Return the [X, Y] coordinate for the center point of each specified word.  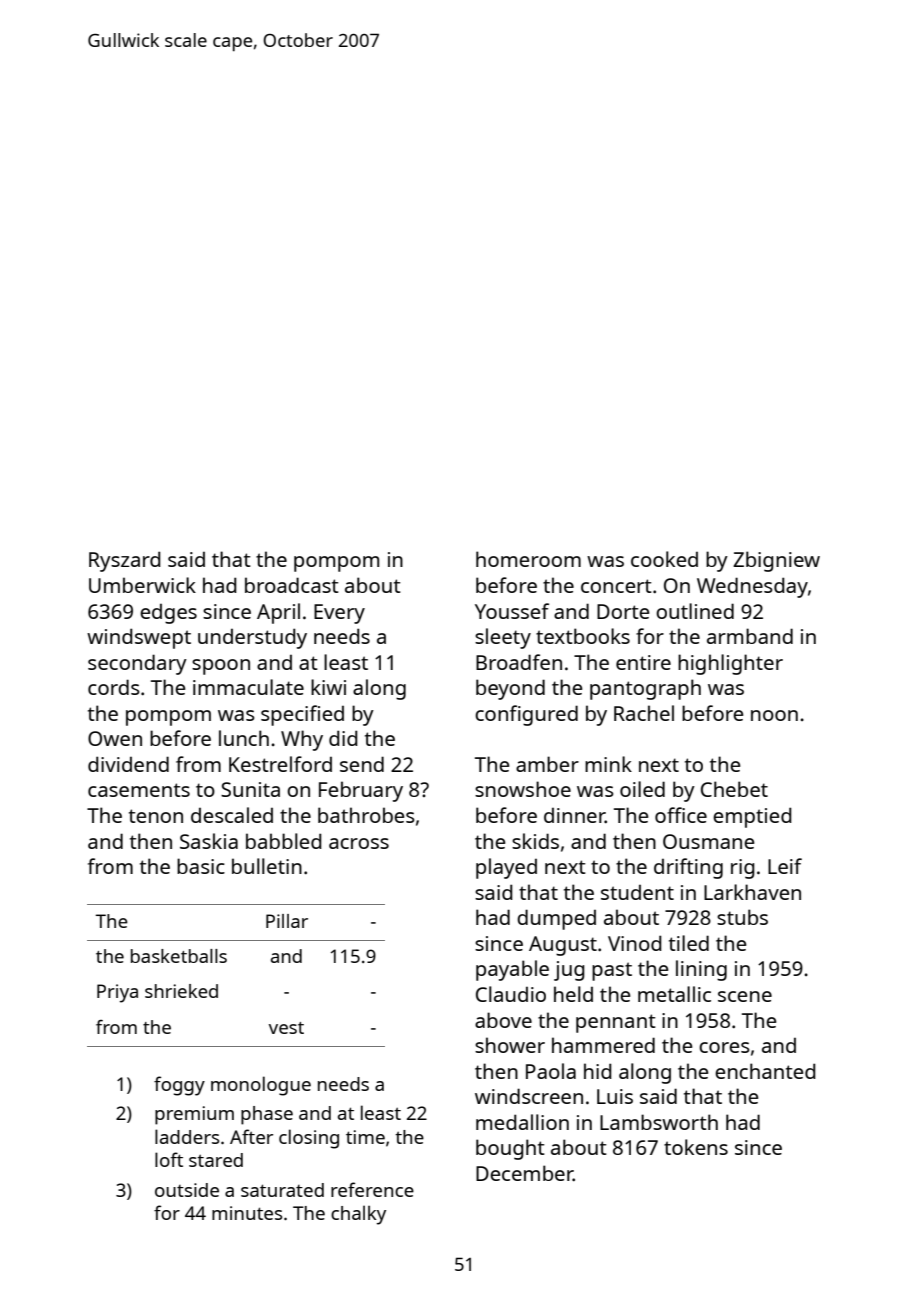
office [681, 815]
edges [168, 614]
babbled [284, 841]
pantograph [645, 689]
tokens [696, 1147]
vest [286, 1028]
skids [535, 841]
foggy [179, 1086]
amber [547, 764]
